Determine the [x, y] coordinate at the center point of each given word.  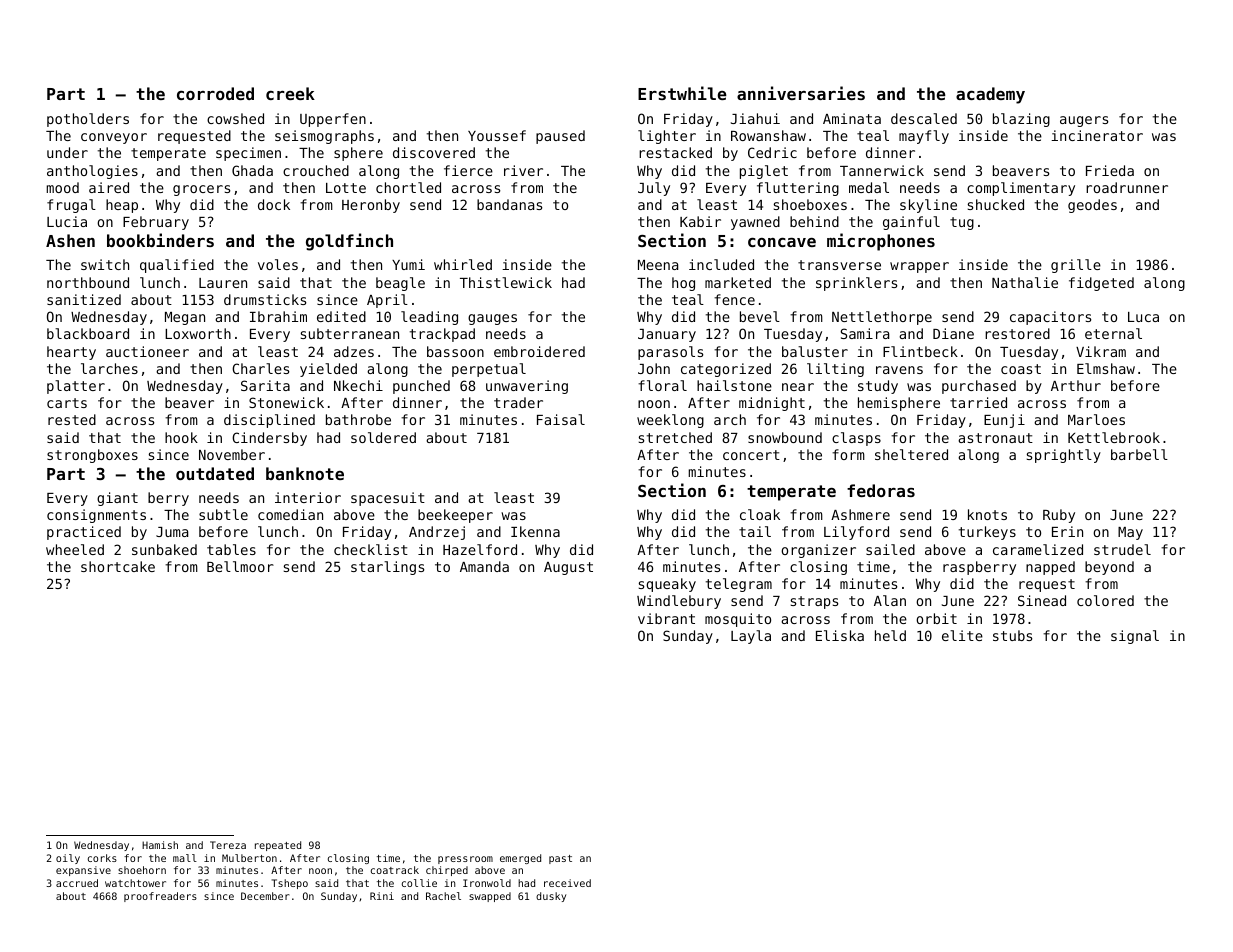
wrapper [919, 267]
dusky [551, 897]
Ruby [1059, 516]
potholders [88, 120]
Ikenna [535, 531]
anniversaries [801, 93]
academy [990, 95]
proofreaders [160, 897]
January [667, 335]
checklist [371, 549]
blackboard [88, 333]
